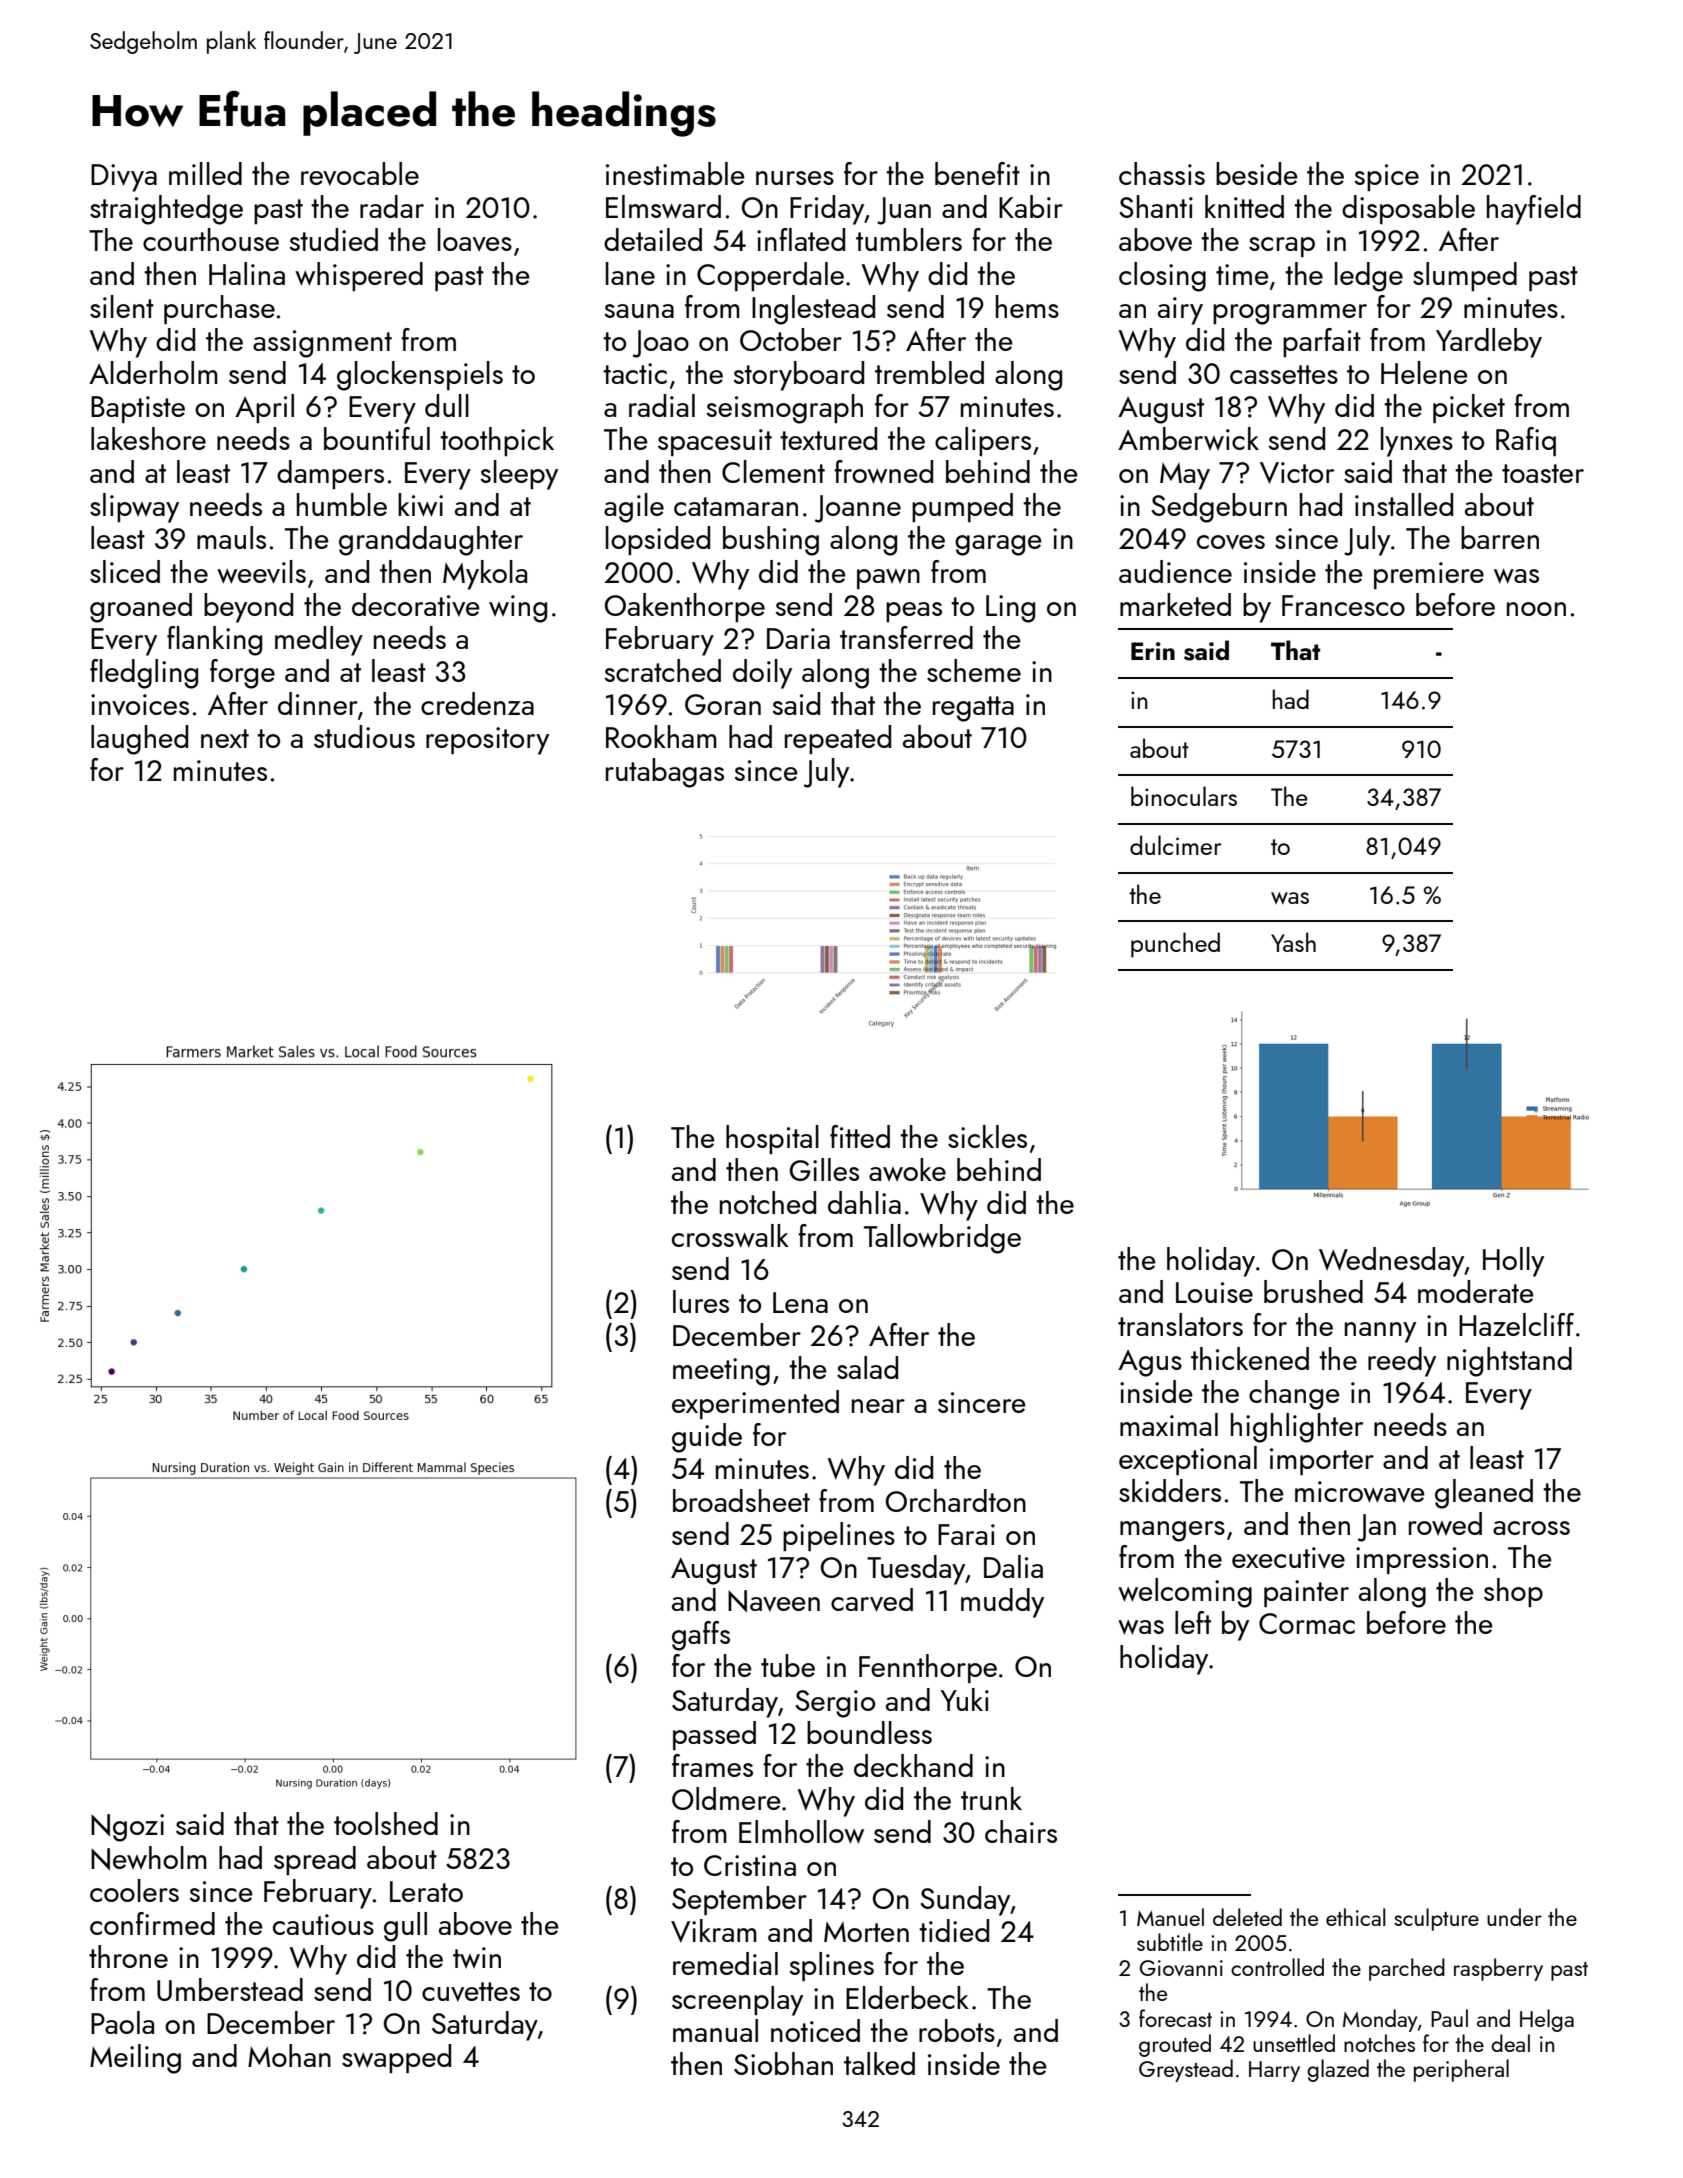 The height and width of the page is (2178, 1683). What do you see at coordinates (364, 736) in the page?
I see `studious` at bounding box center [364, 736].
